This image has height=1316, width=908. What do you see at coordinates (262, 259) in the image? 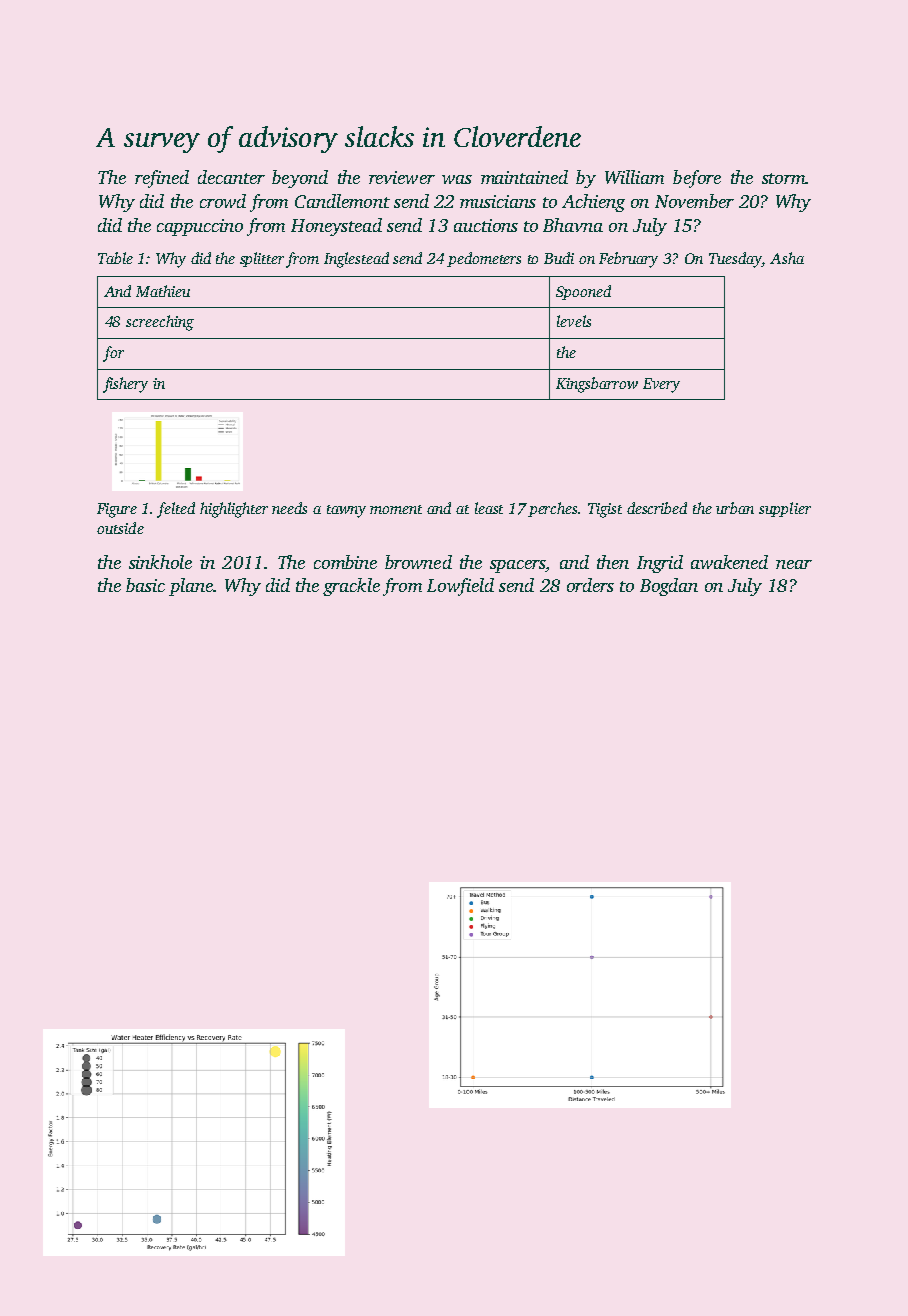
I see `splitter` at bounding box center [262, 259].
